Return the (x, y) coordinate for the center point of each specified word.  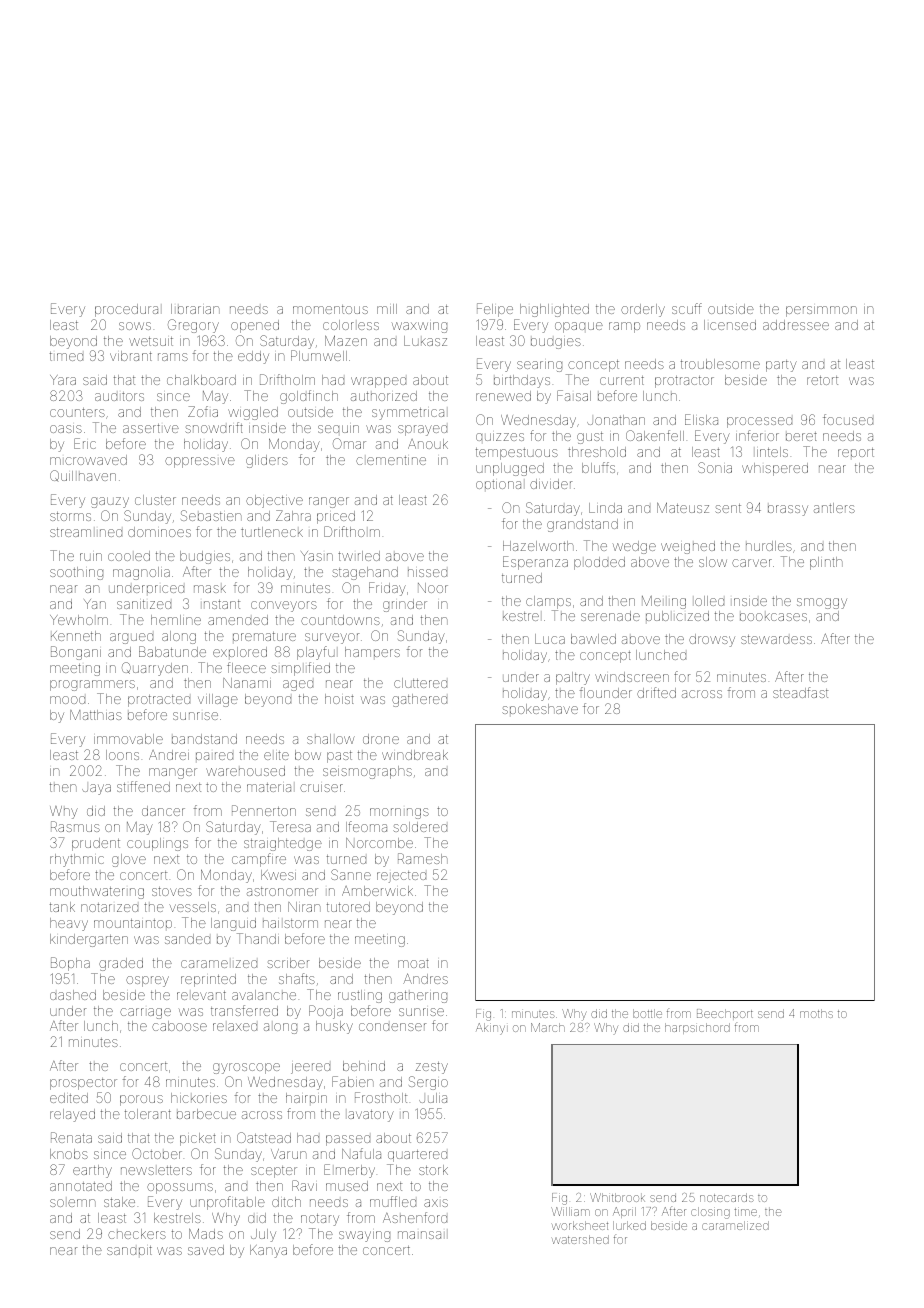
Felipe (495, 310)
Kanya (268, 1251)
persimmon (821, 311)
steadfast (800, 692)
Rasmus (75, 826)
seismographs (367, 772)
